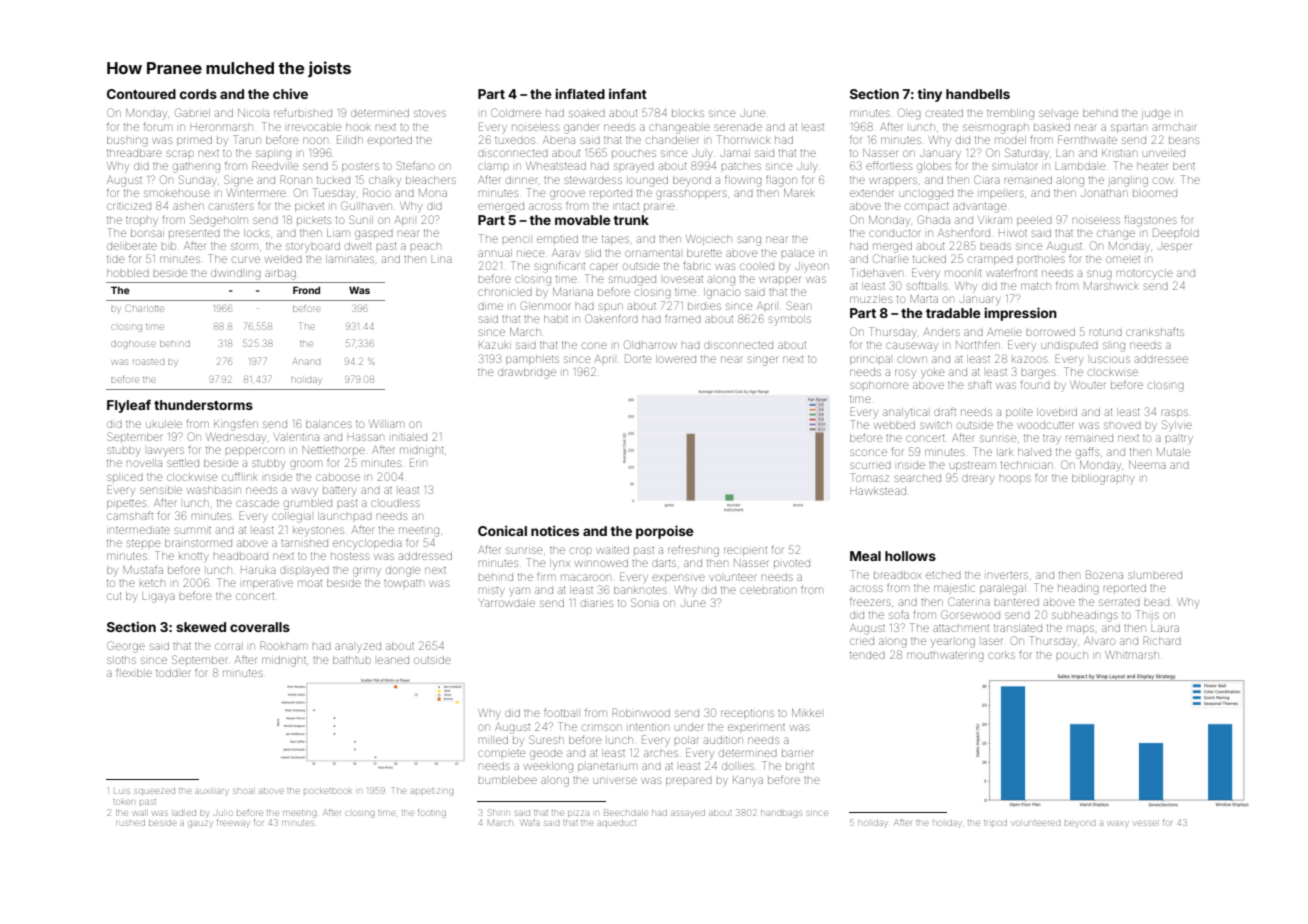 This screenshot has height=924, width=1308. Describe the element at coordinates (306, 361) in the screenshot. I see `Anand` at that location.
